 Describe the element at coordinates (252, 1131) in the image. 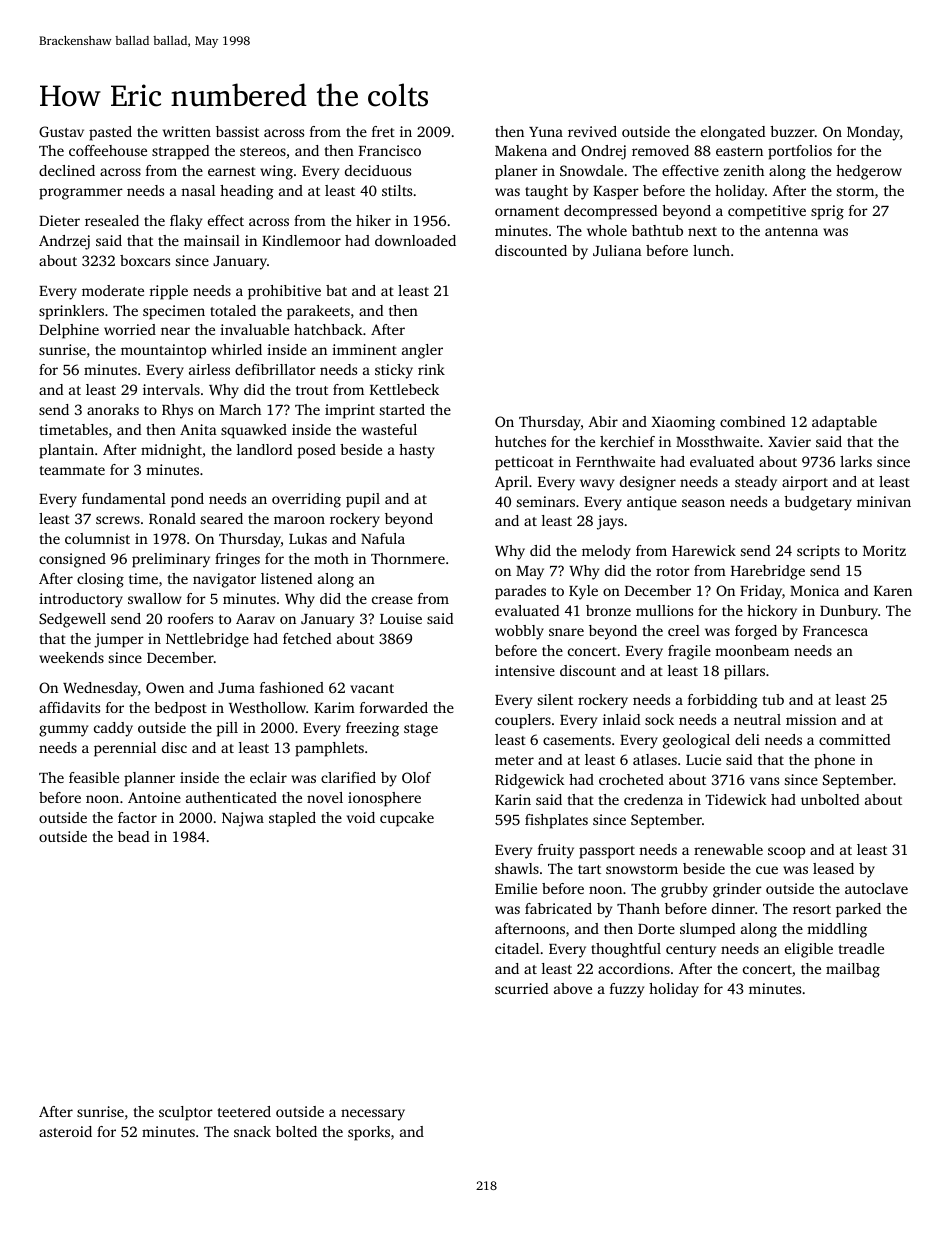

I see `snack` at that location.
